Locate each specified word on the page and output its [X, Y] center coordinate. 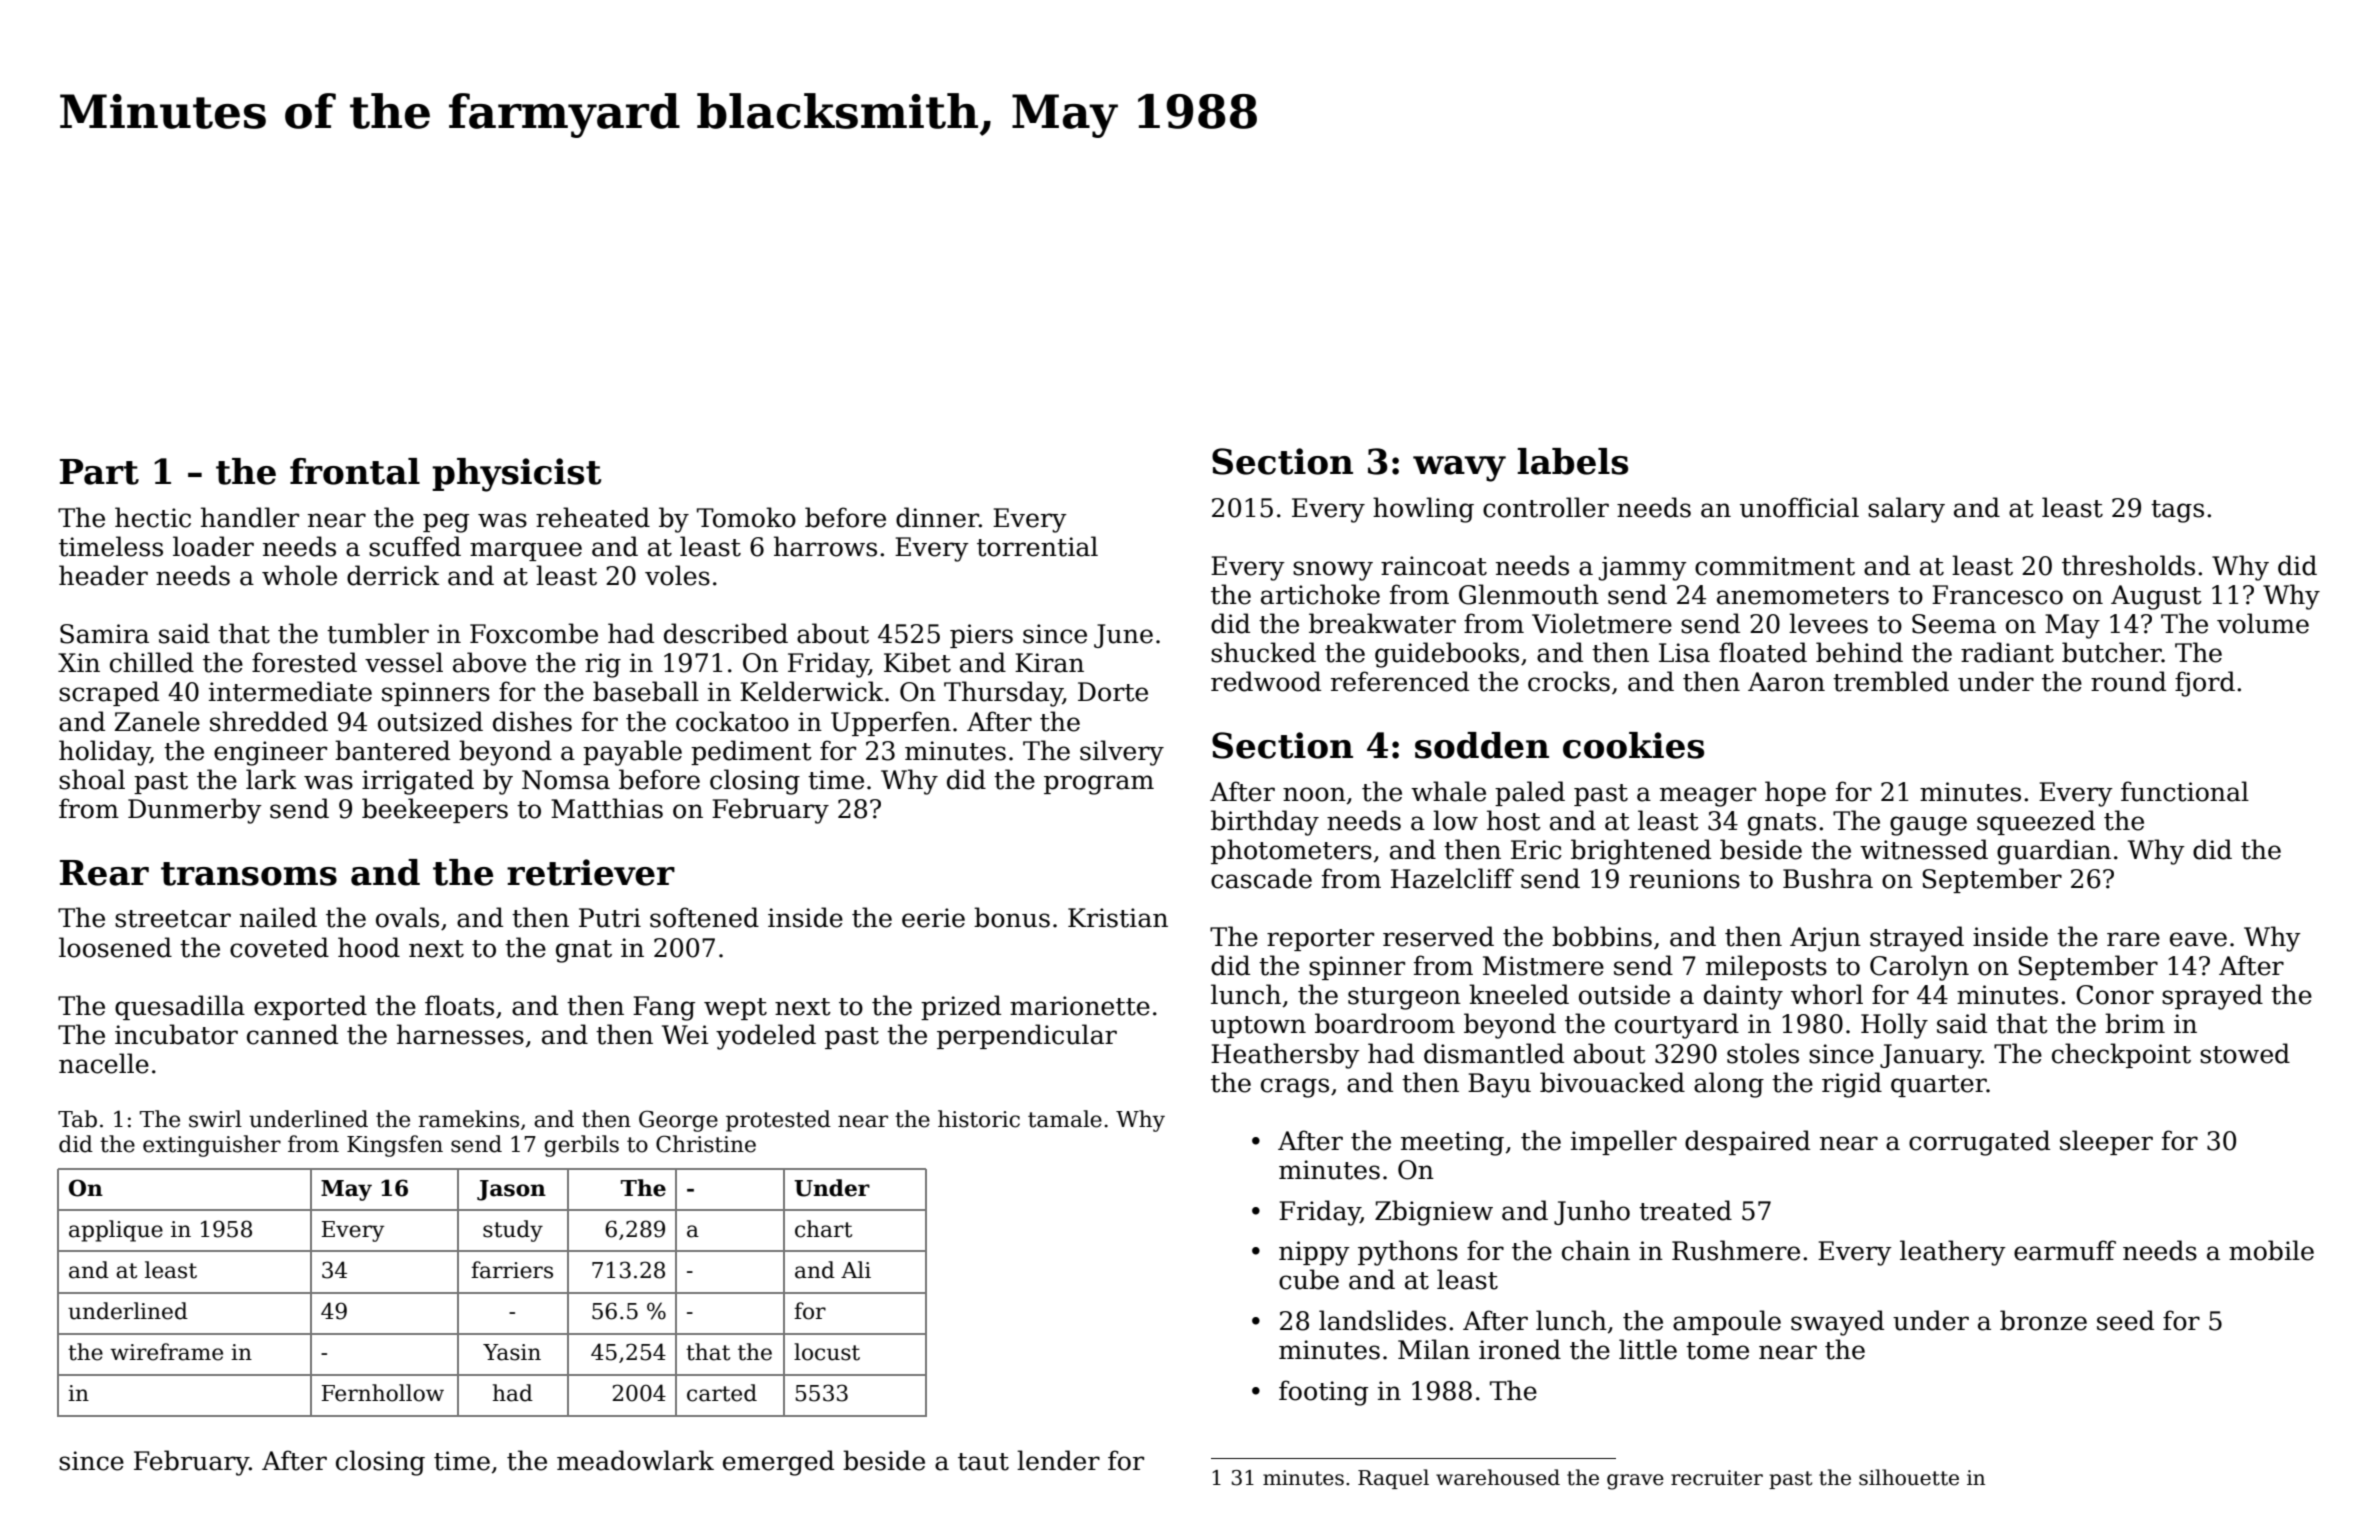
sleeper [2106, 1142]
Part [99, 472]
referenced [1400, 681]
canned [292, 1034]
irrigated [418, 782]
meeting [1452, 1143]
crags [1295, 1088]
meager [1708, 797]
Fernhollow [383, 1393]
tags [2177, 511]
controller [1546, 507]
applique [116, 1231]
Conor [2115, 995]
